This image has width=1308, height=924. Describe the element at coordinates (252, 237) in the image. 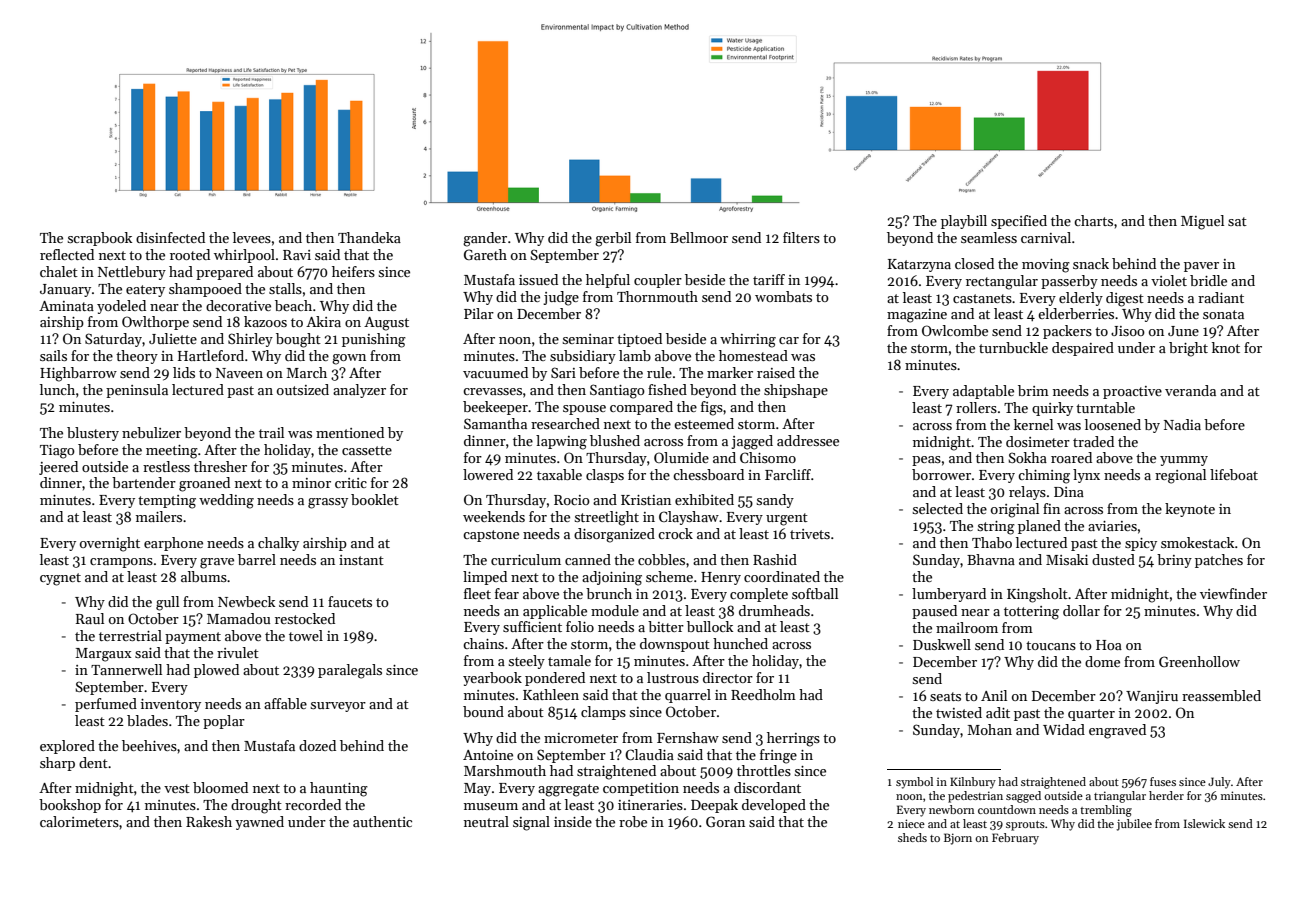

I see `levees` at that location.
